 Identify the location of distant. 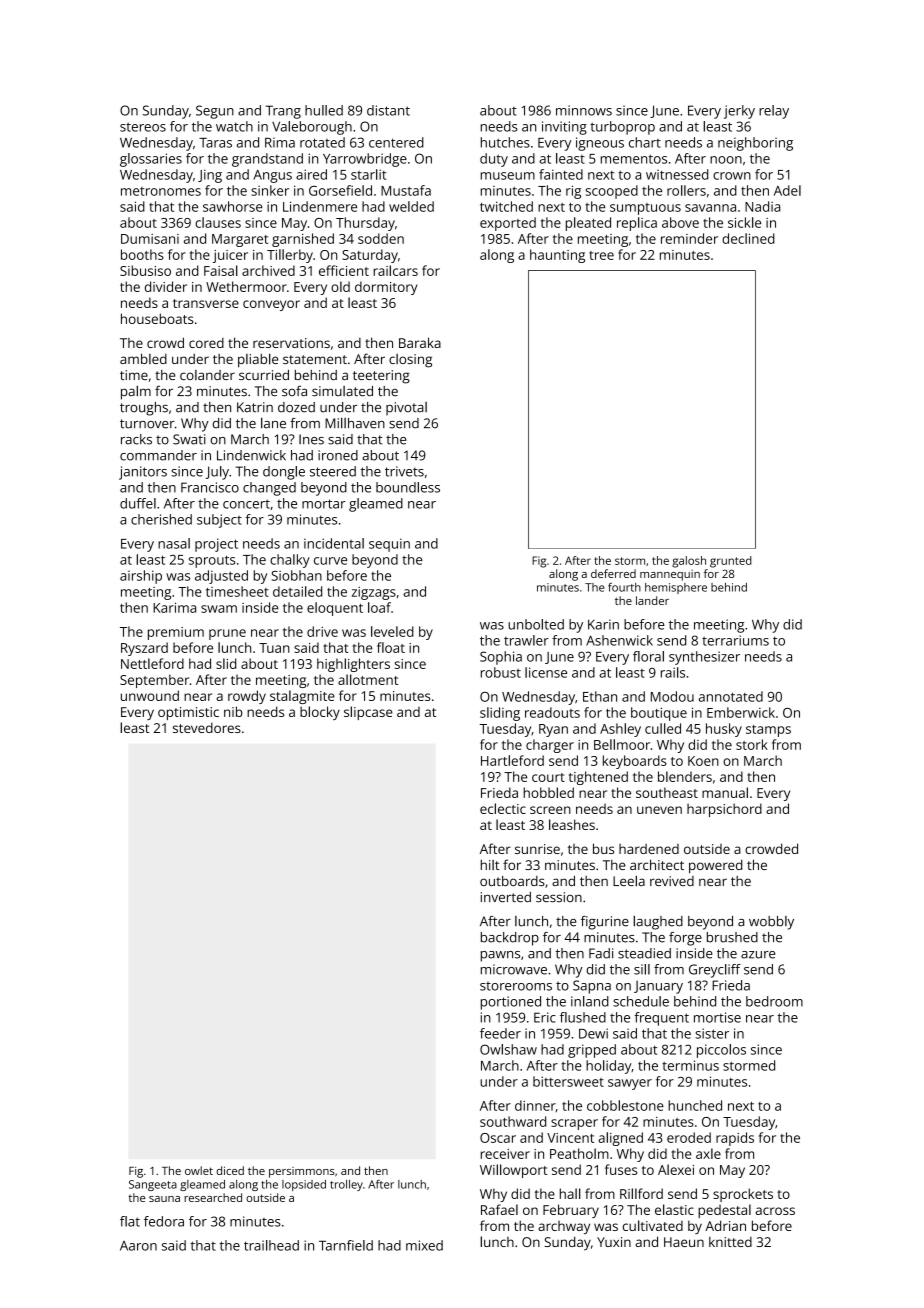
(388, 110).
